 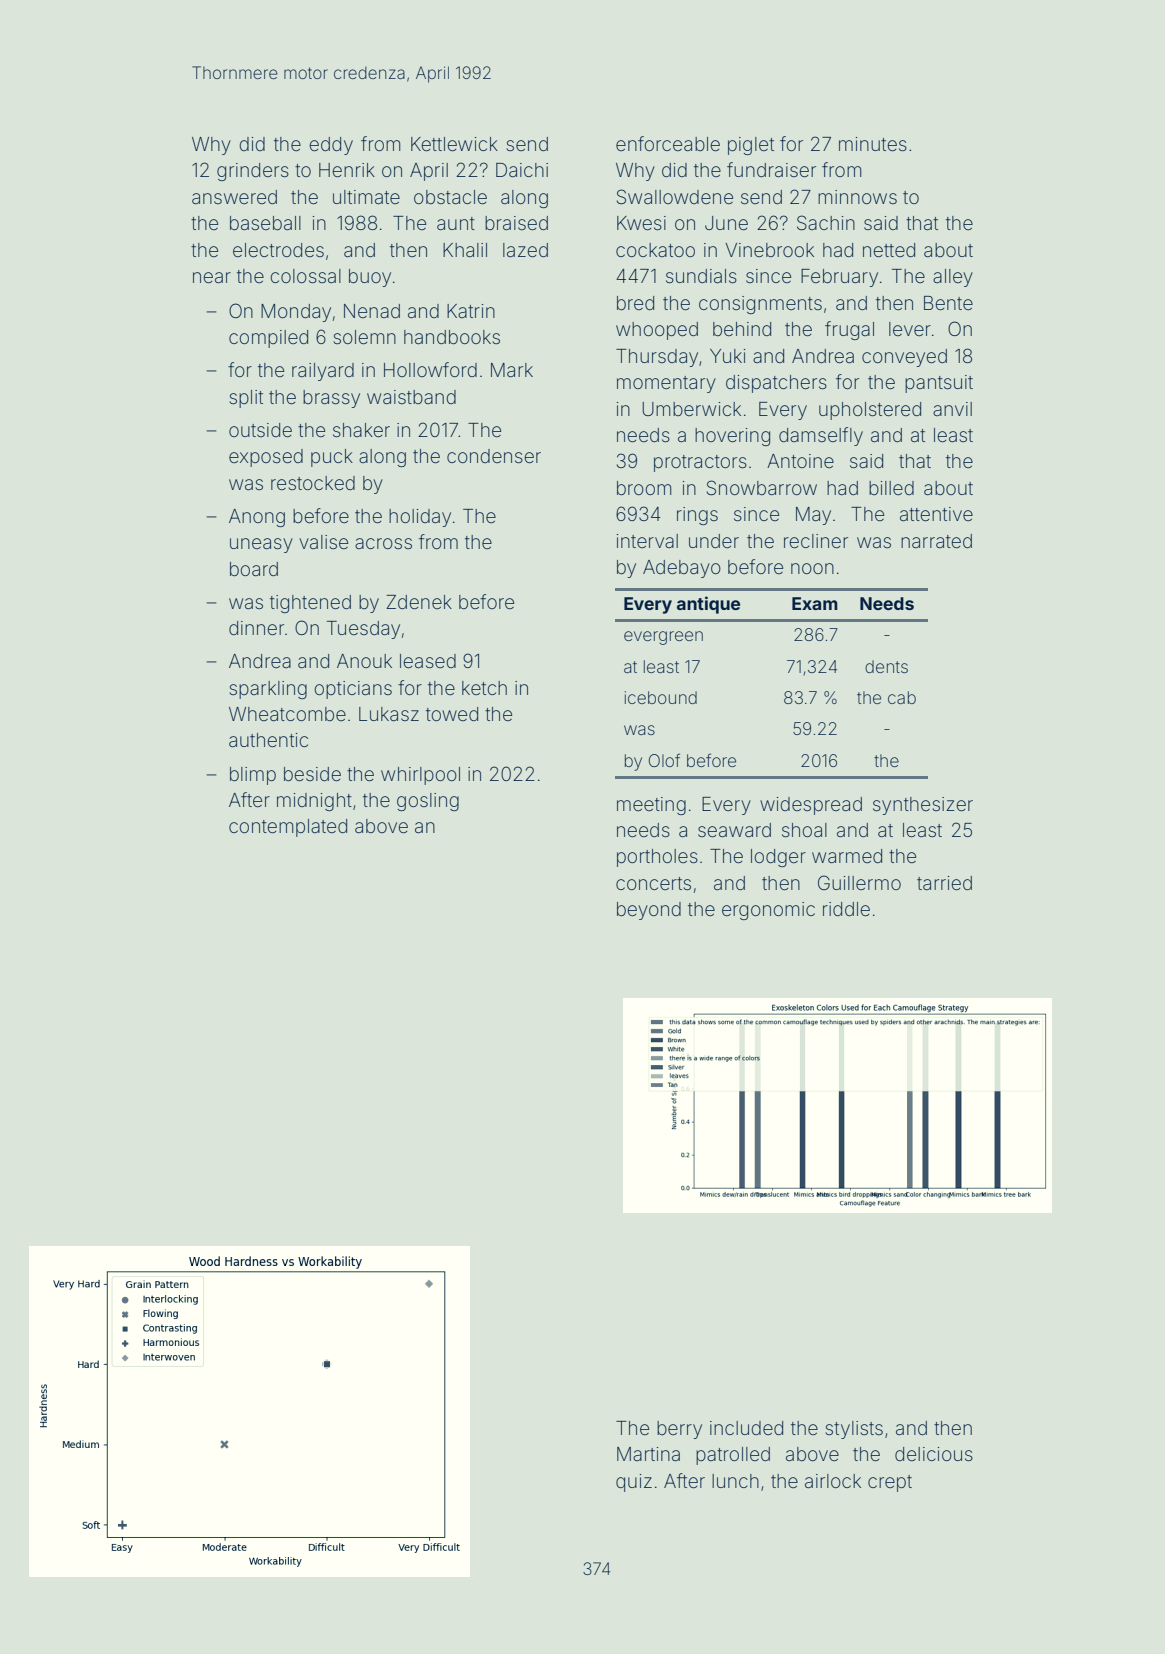 I want to click on minutes, so click(x=873, y=144).
